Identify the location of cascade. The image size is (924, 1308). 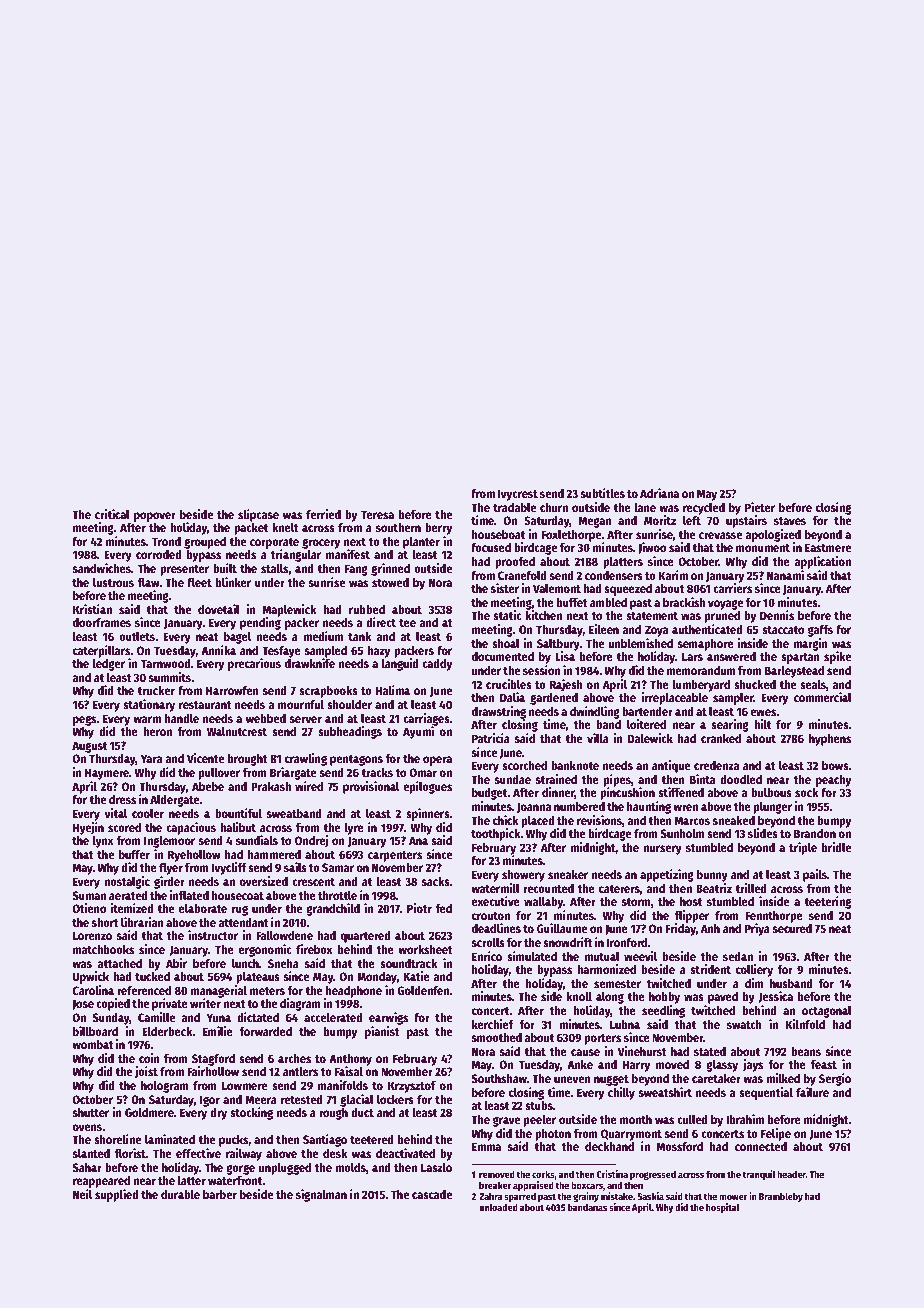
(432, 1194).
